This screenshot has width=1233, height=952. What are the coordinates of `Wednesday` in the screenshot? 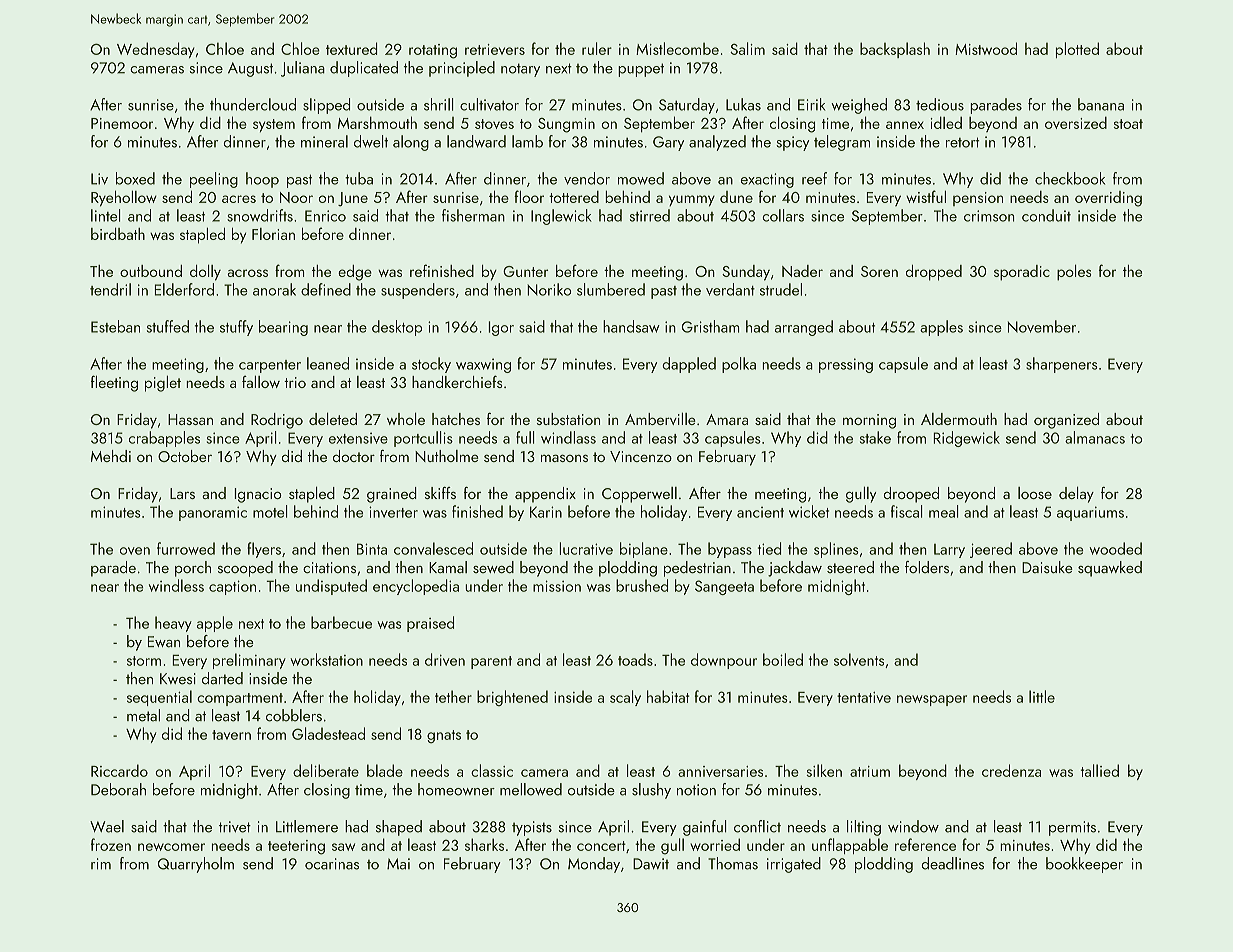 It's located at (156, 50).
